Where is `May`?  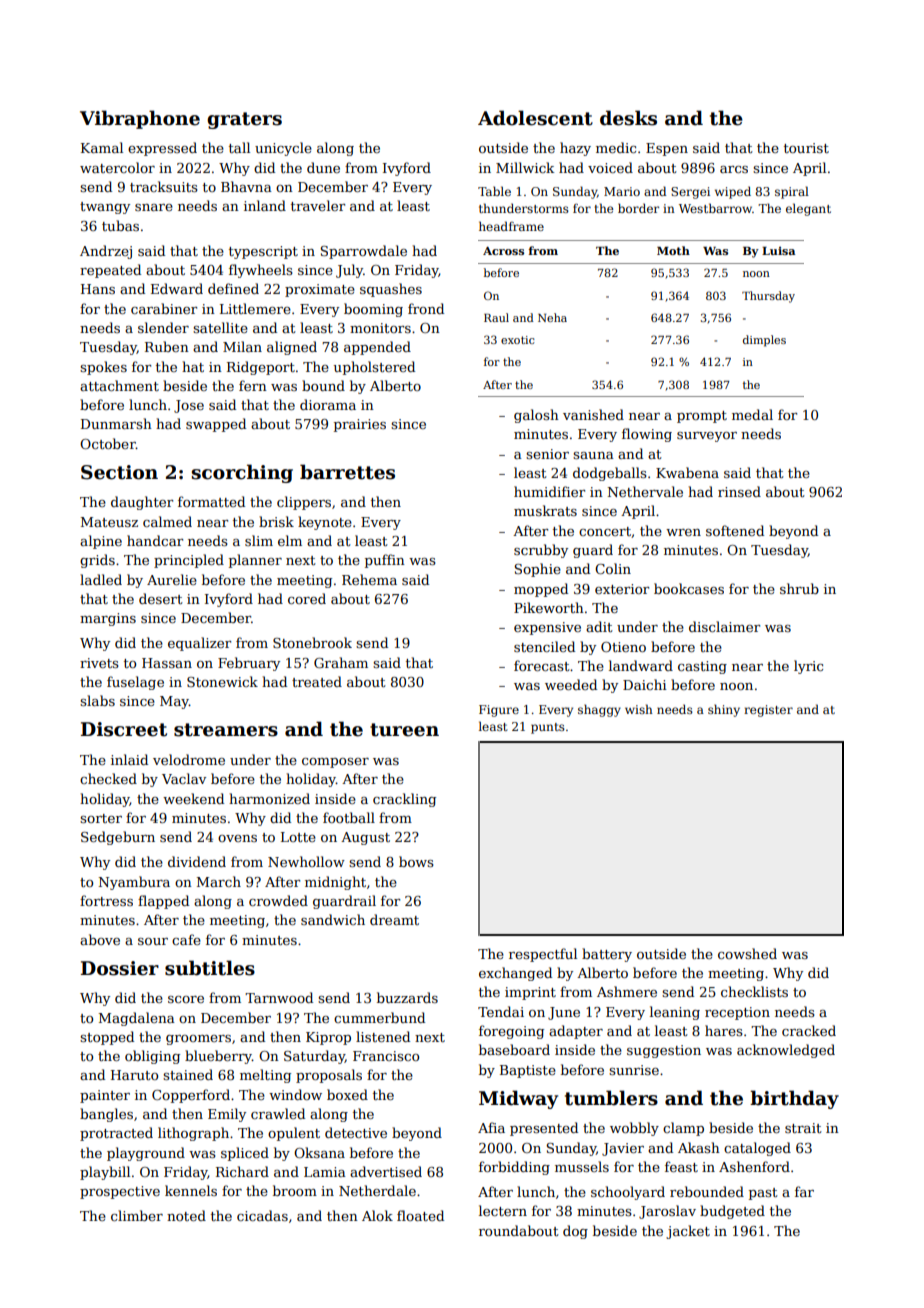
May is located at coordinates (174, 702).
